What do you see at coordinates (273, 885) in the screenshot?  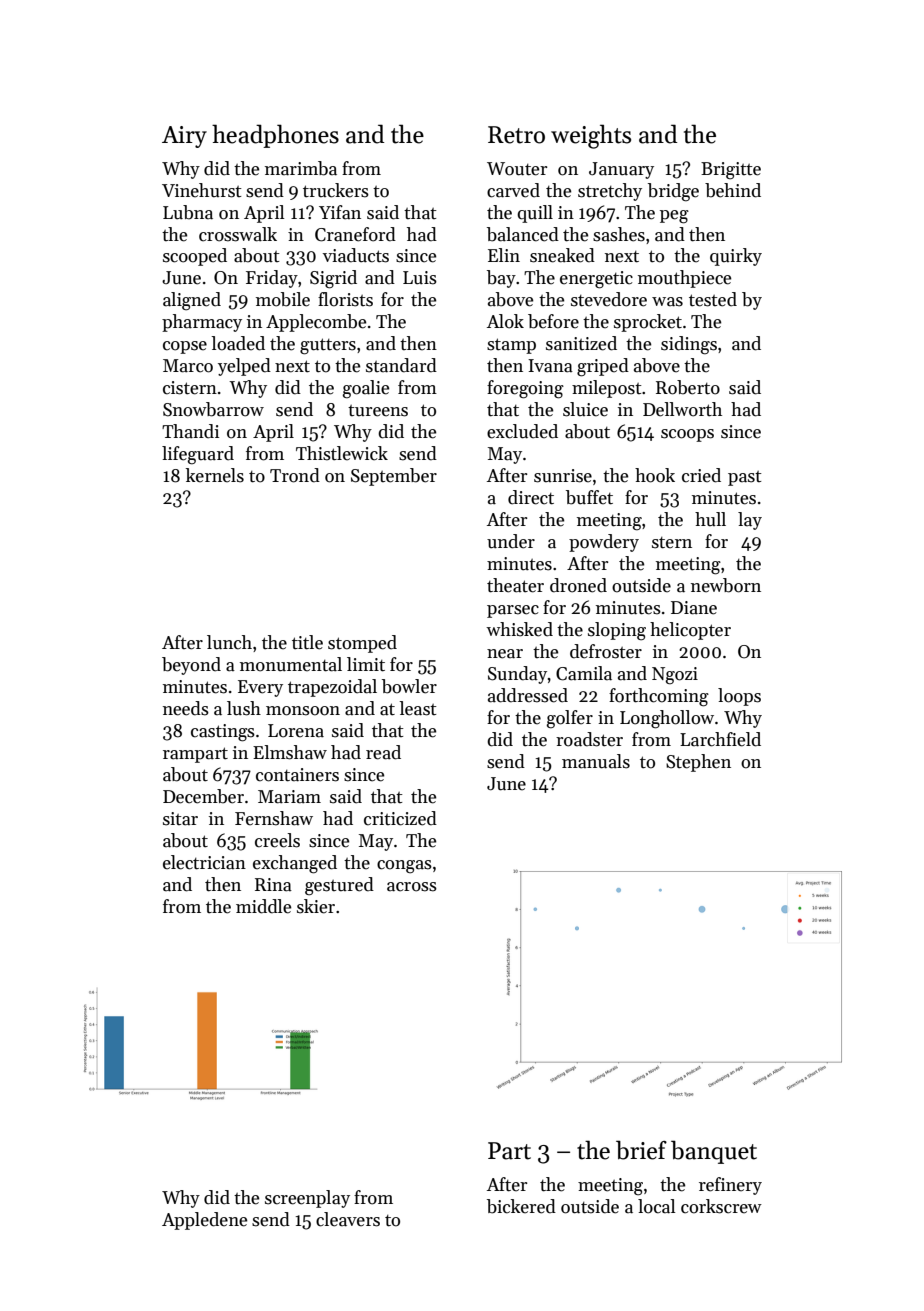 I see `Rina` at bounding box center [273, 885].
